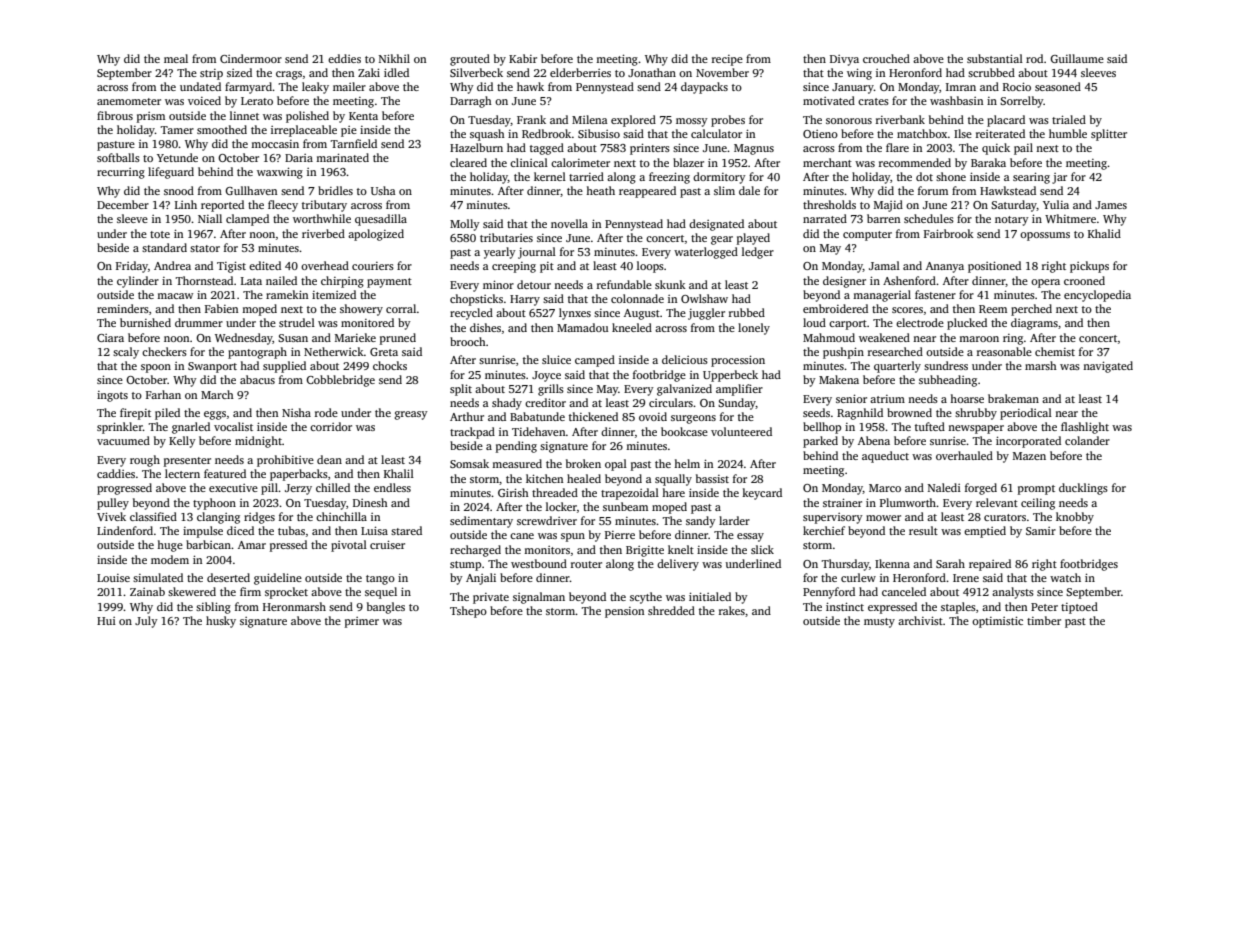  I want to click on husky, so click(221, 622).
